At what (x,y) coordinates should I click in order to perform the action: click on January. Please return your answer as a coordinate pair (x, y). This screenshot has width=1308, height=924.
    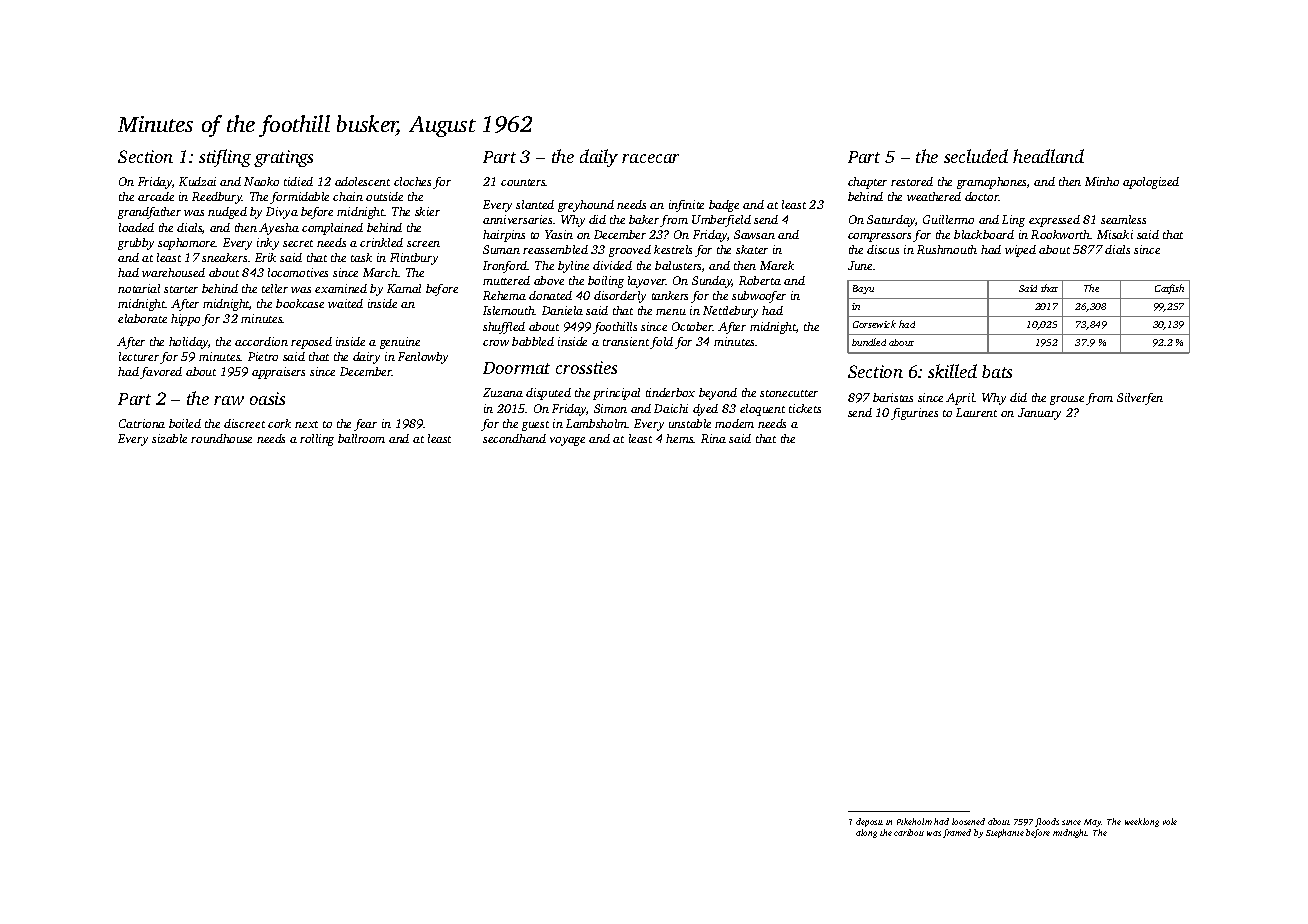
    Looking at the image, I should click on (1039, 414).
